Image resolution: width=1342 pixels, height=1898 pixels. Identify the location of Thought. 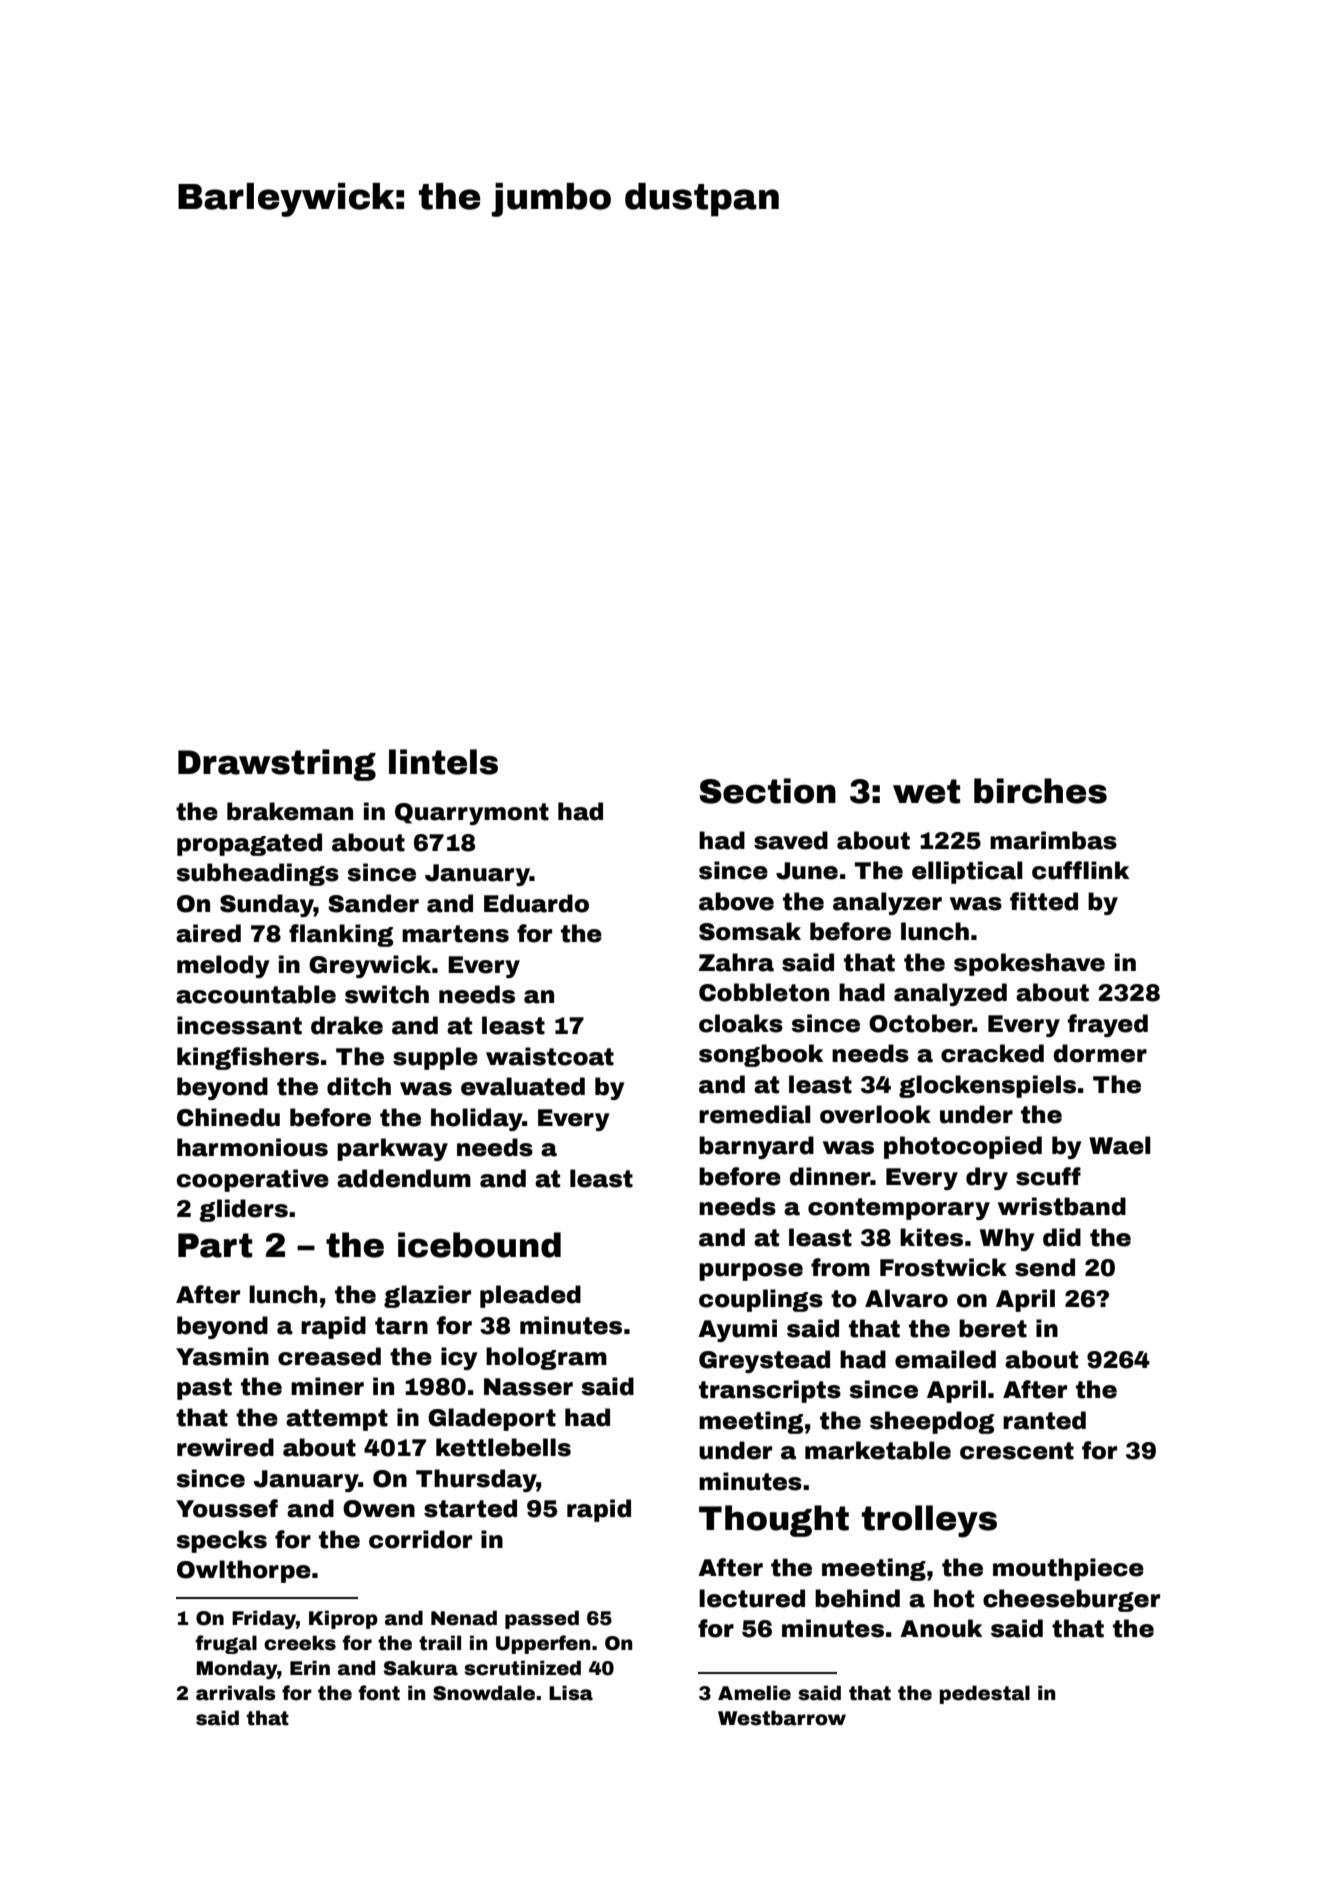
(774, 1521).
